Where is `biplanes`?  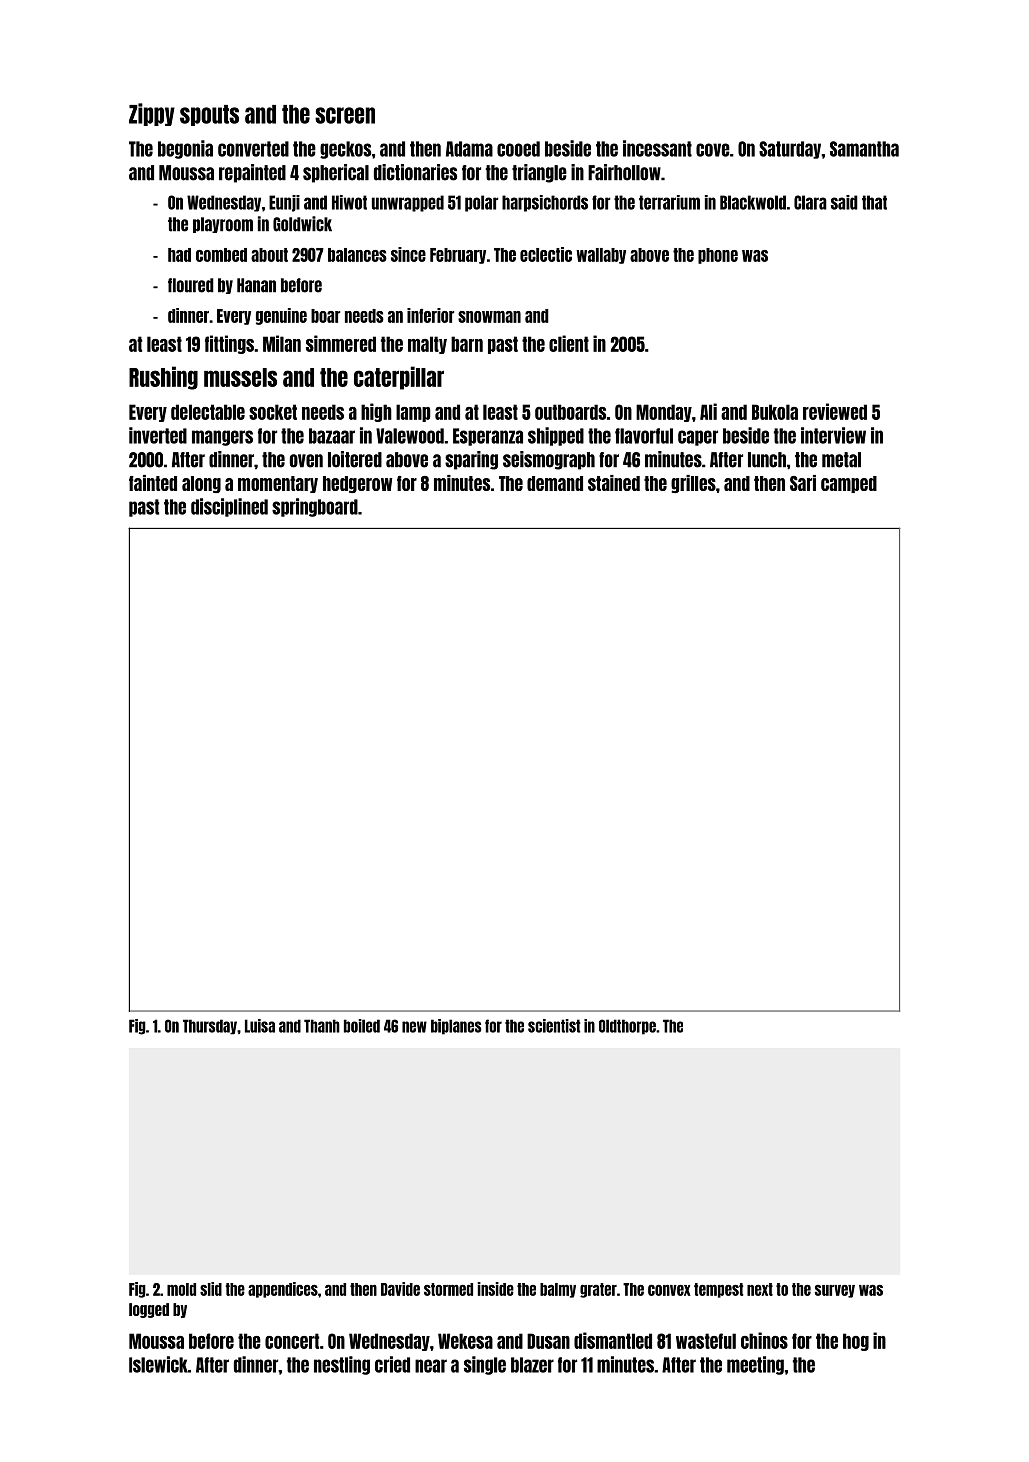
biplanes is located at coordinates (456, 1027).
